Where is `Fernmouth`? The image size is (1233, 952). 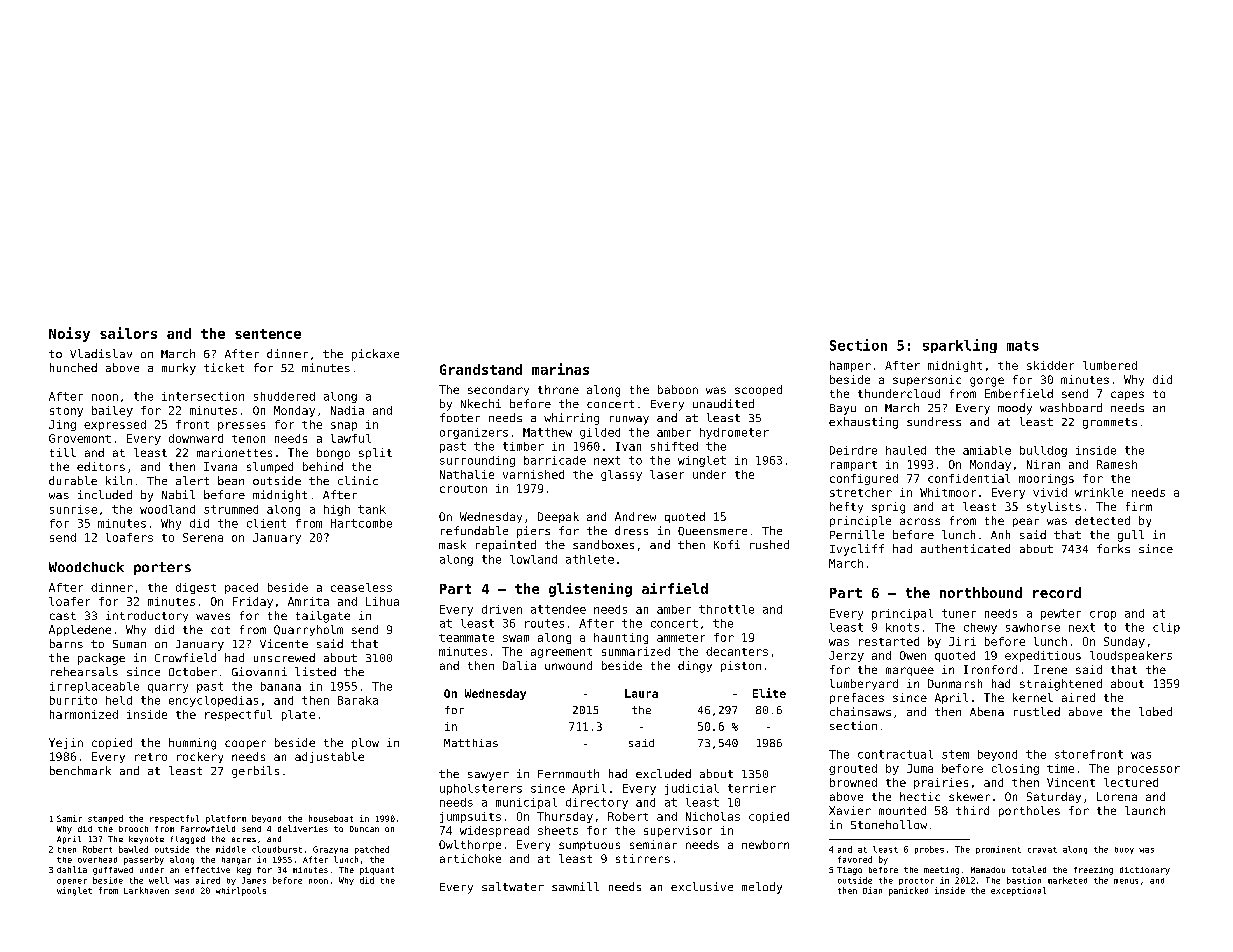
Fernmouth is located at coordinates (568, 773).
